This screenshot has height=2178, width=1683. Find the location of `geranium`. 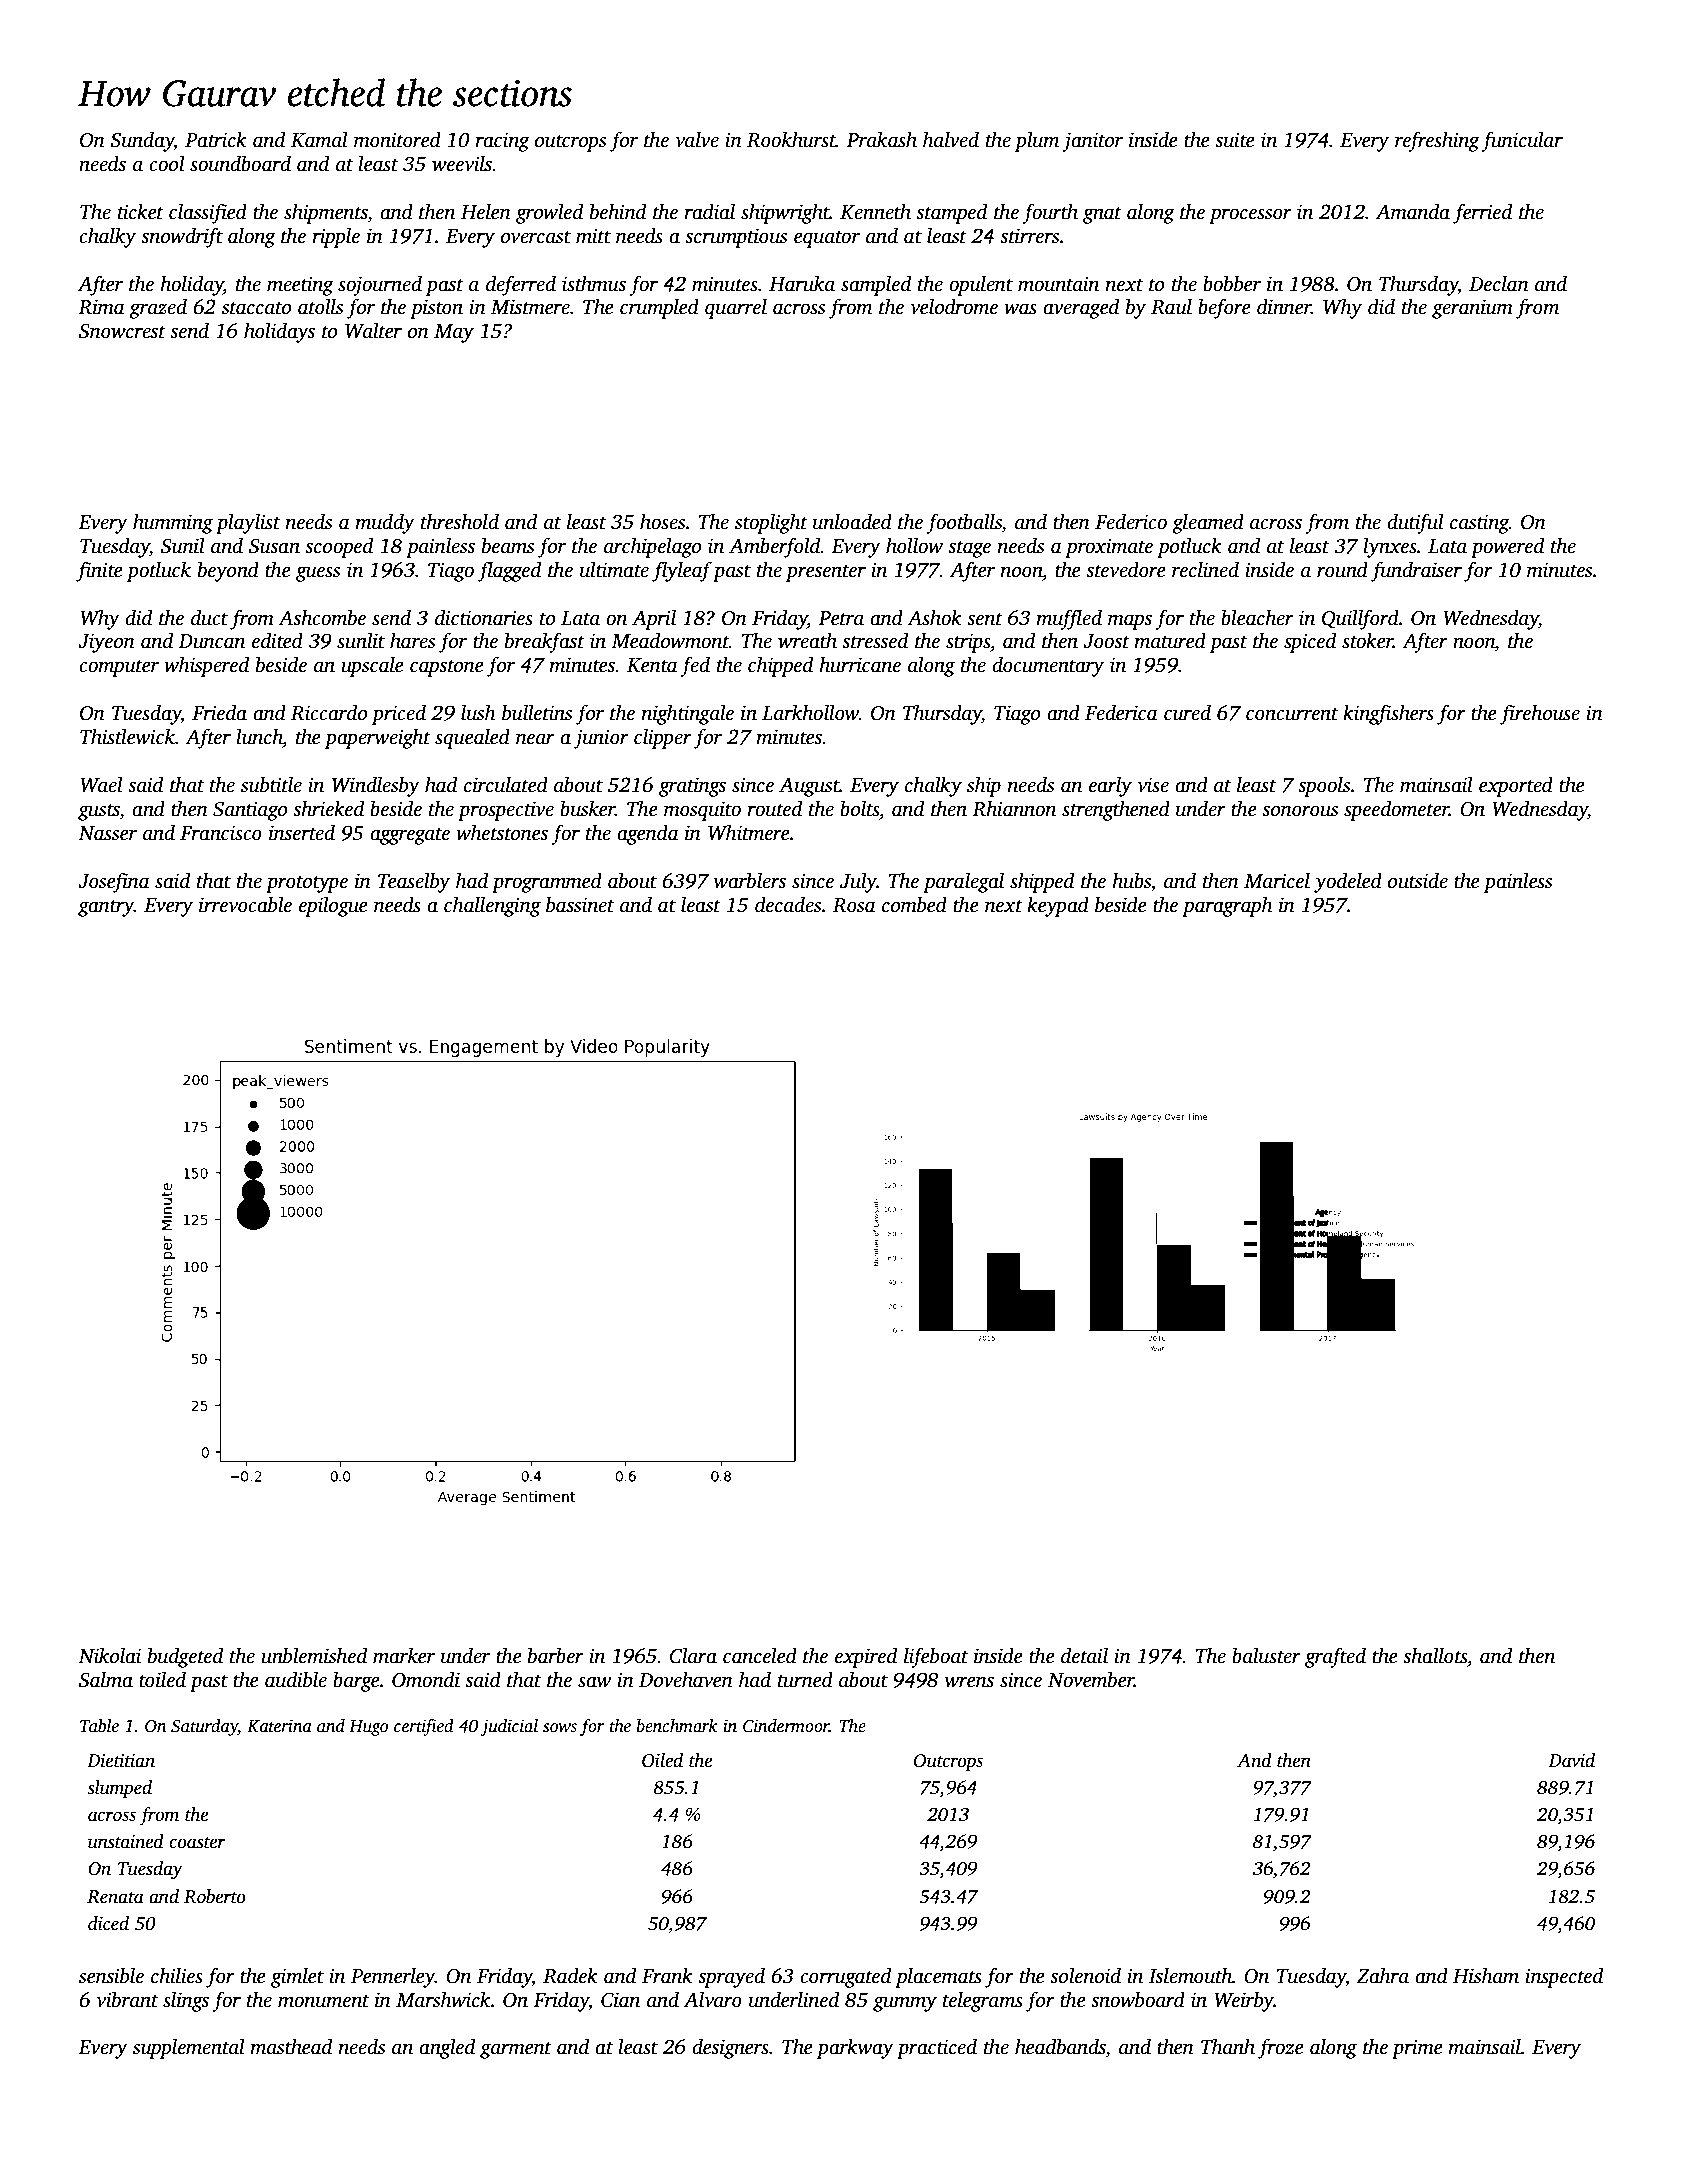

geranium is located at coordinates (1472, 309).
